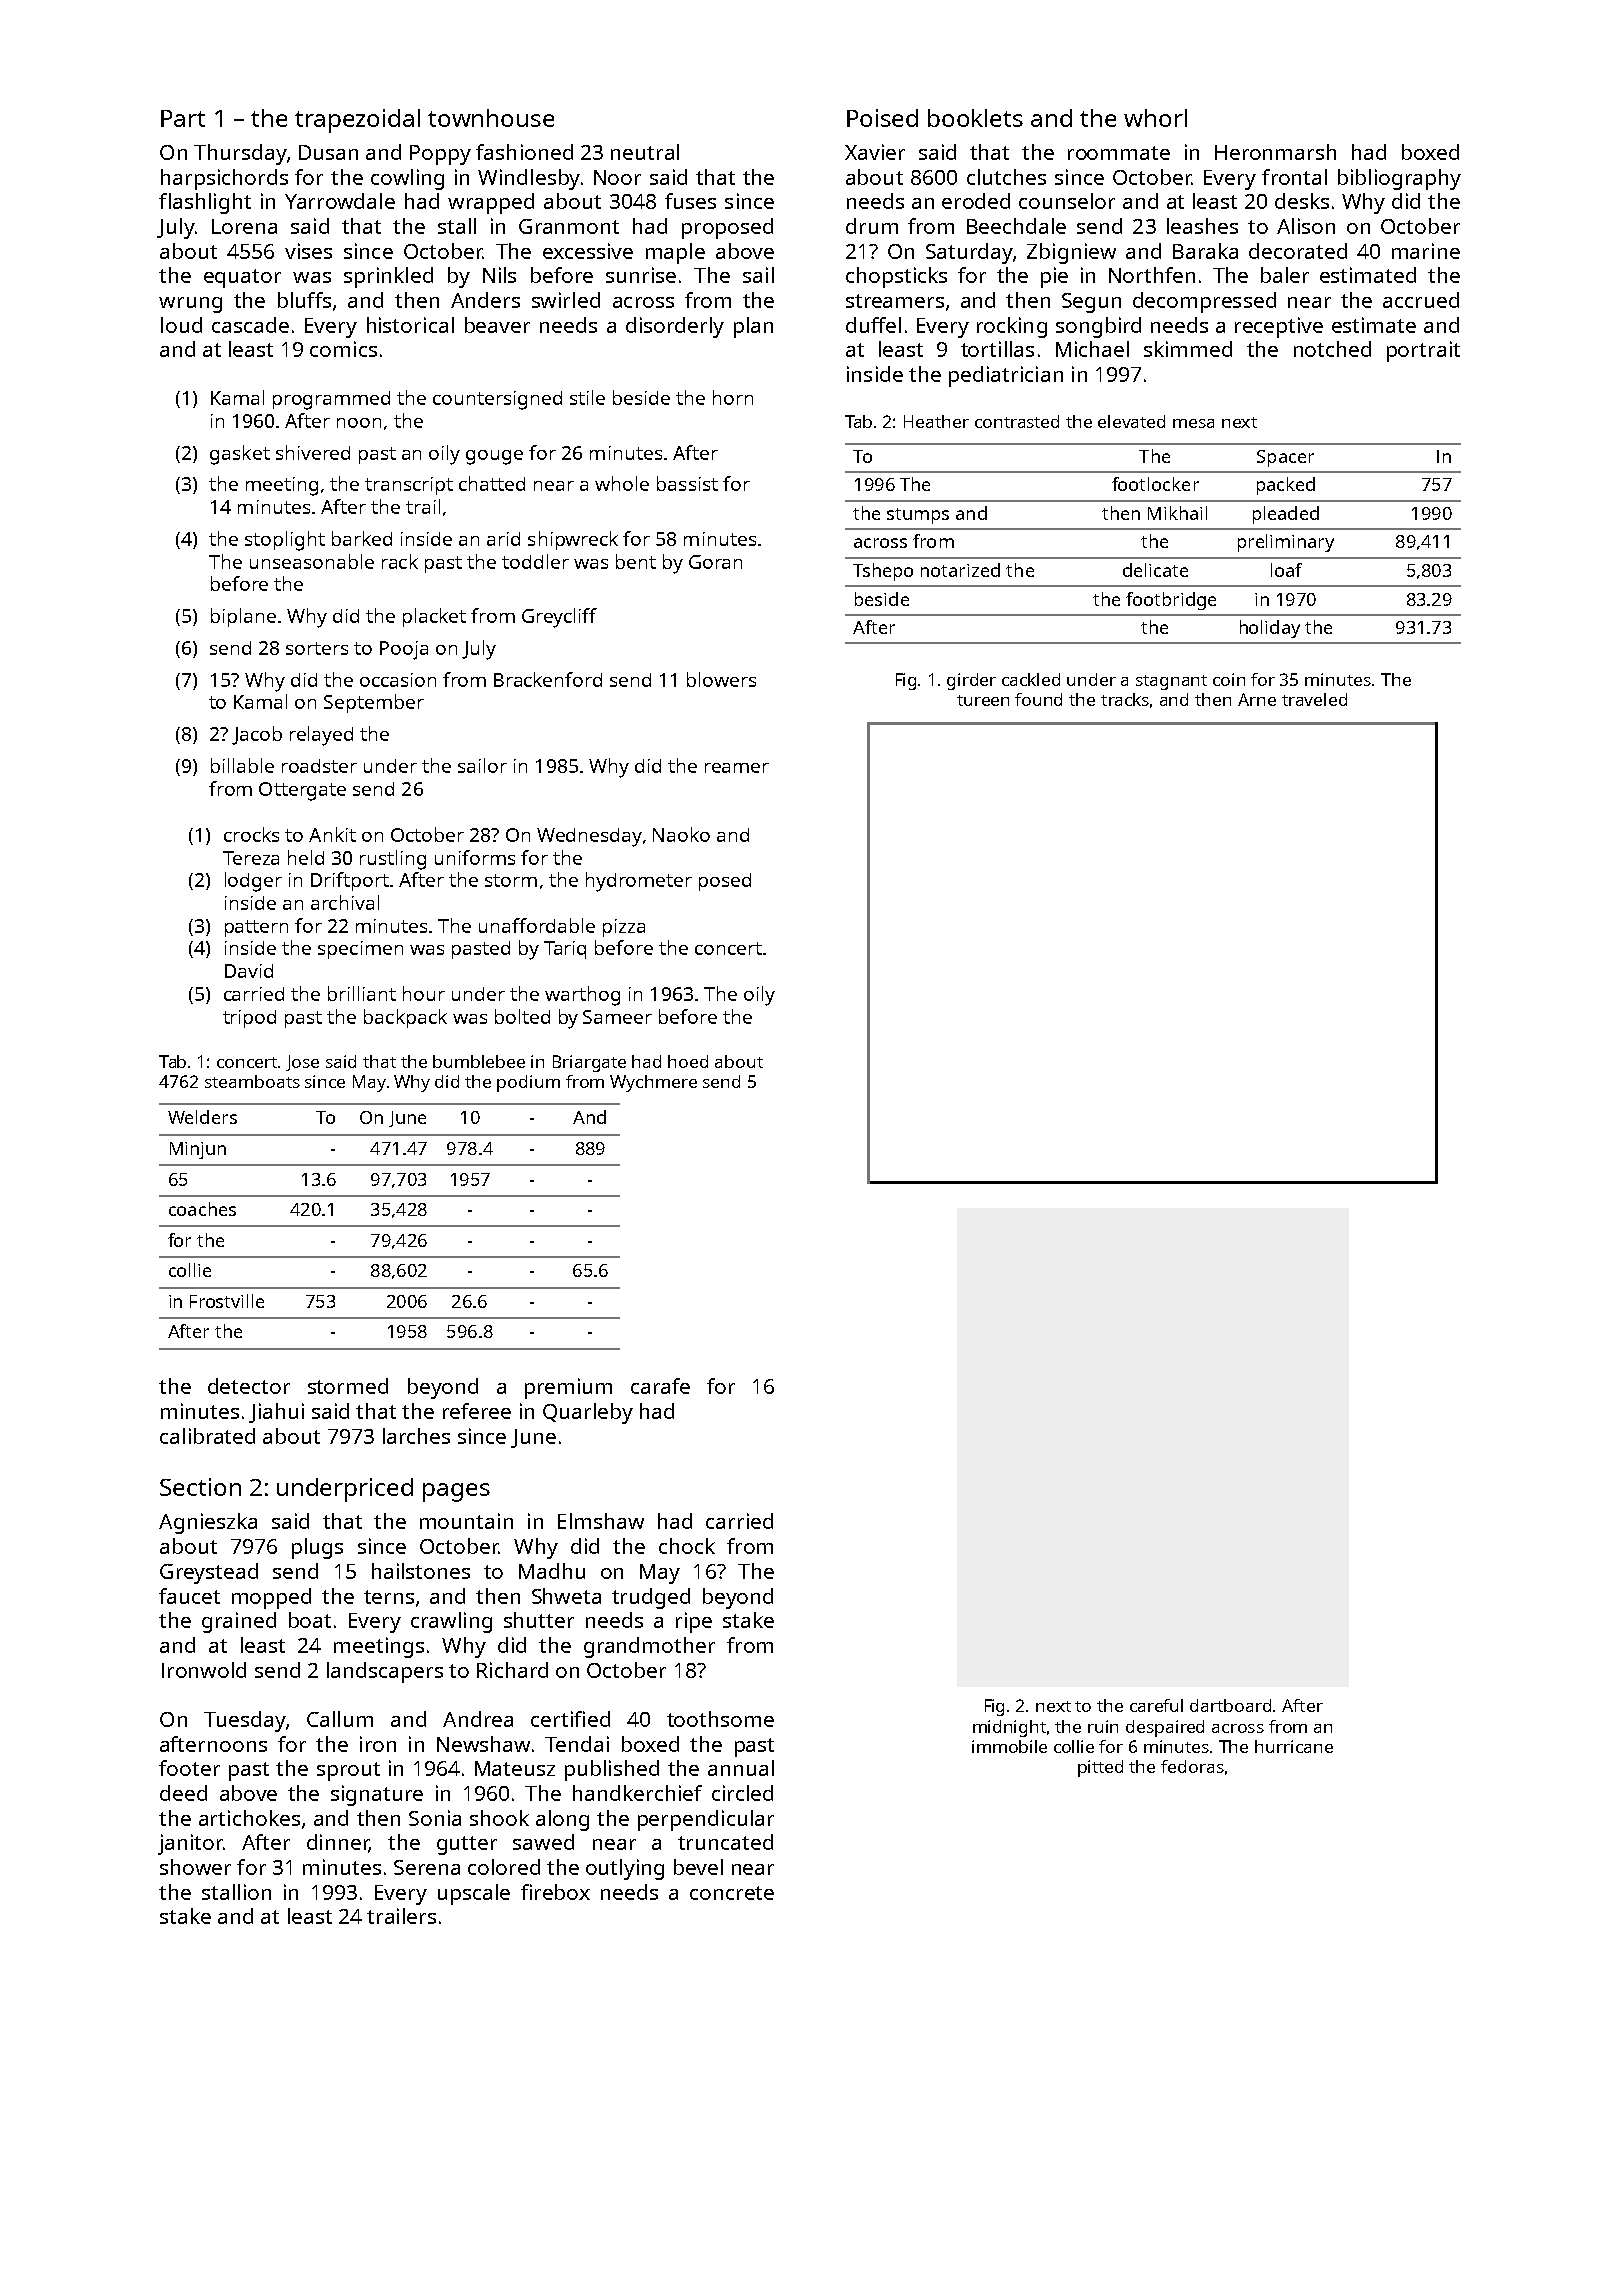 This screenshot has width=1620, height=2292. I want to click on flashlight, so click(205, 203).
